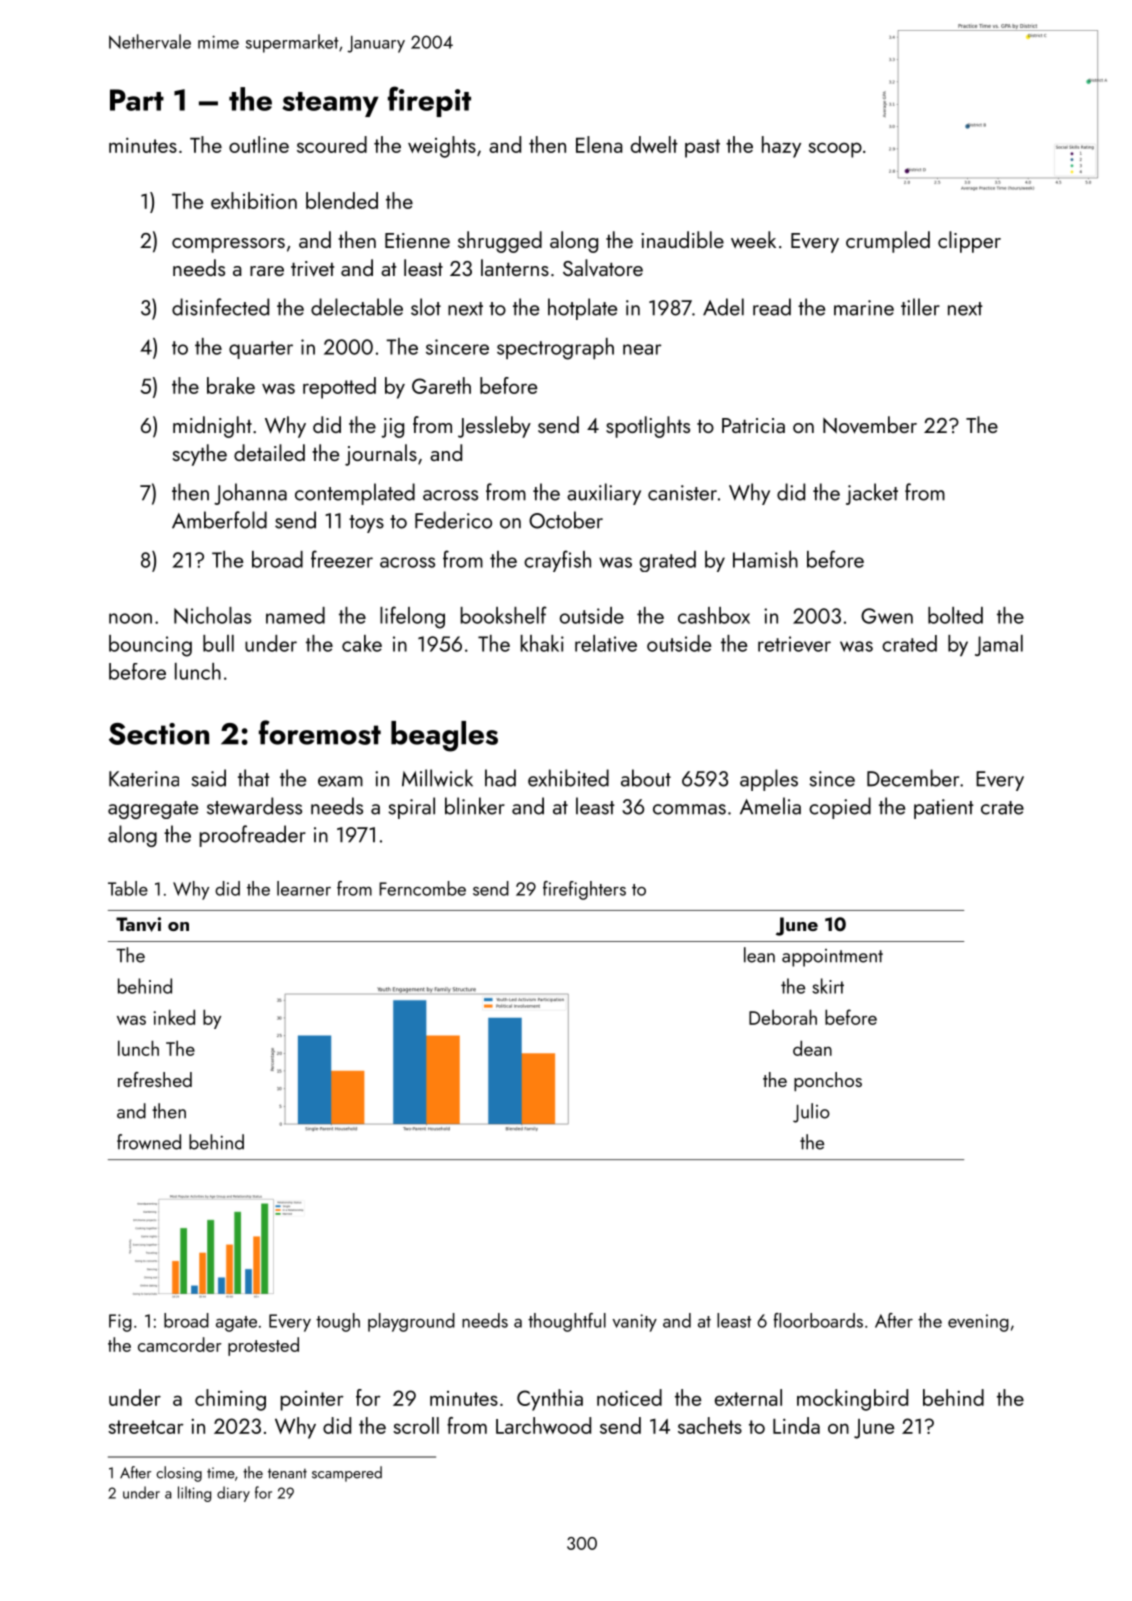 This screenshot has width=1132, height=1601. I want to click on exam, so click(340, 781).
